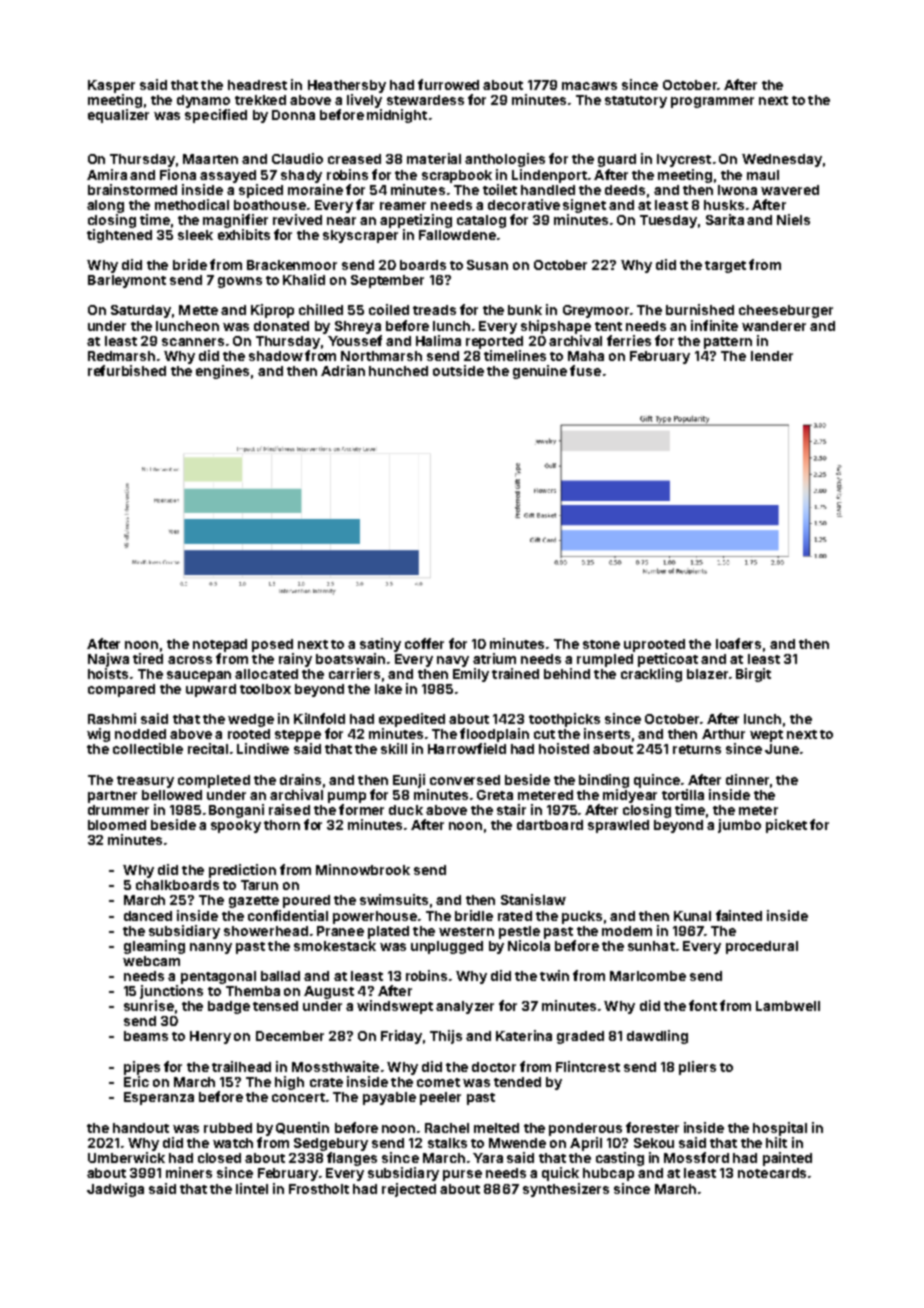 The width and height of the screenshot is (924, 1308). Describe the element at coordinates (772, 356) in the screenshot. I see `lender` at that location.
